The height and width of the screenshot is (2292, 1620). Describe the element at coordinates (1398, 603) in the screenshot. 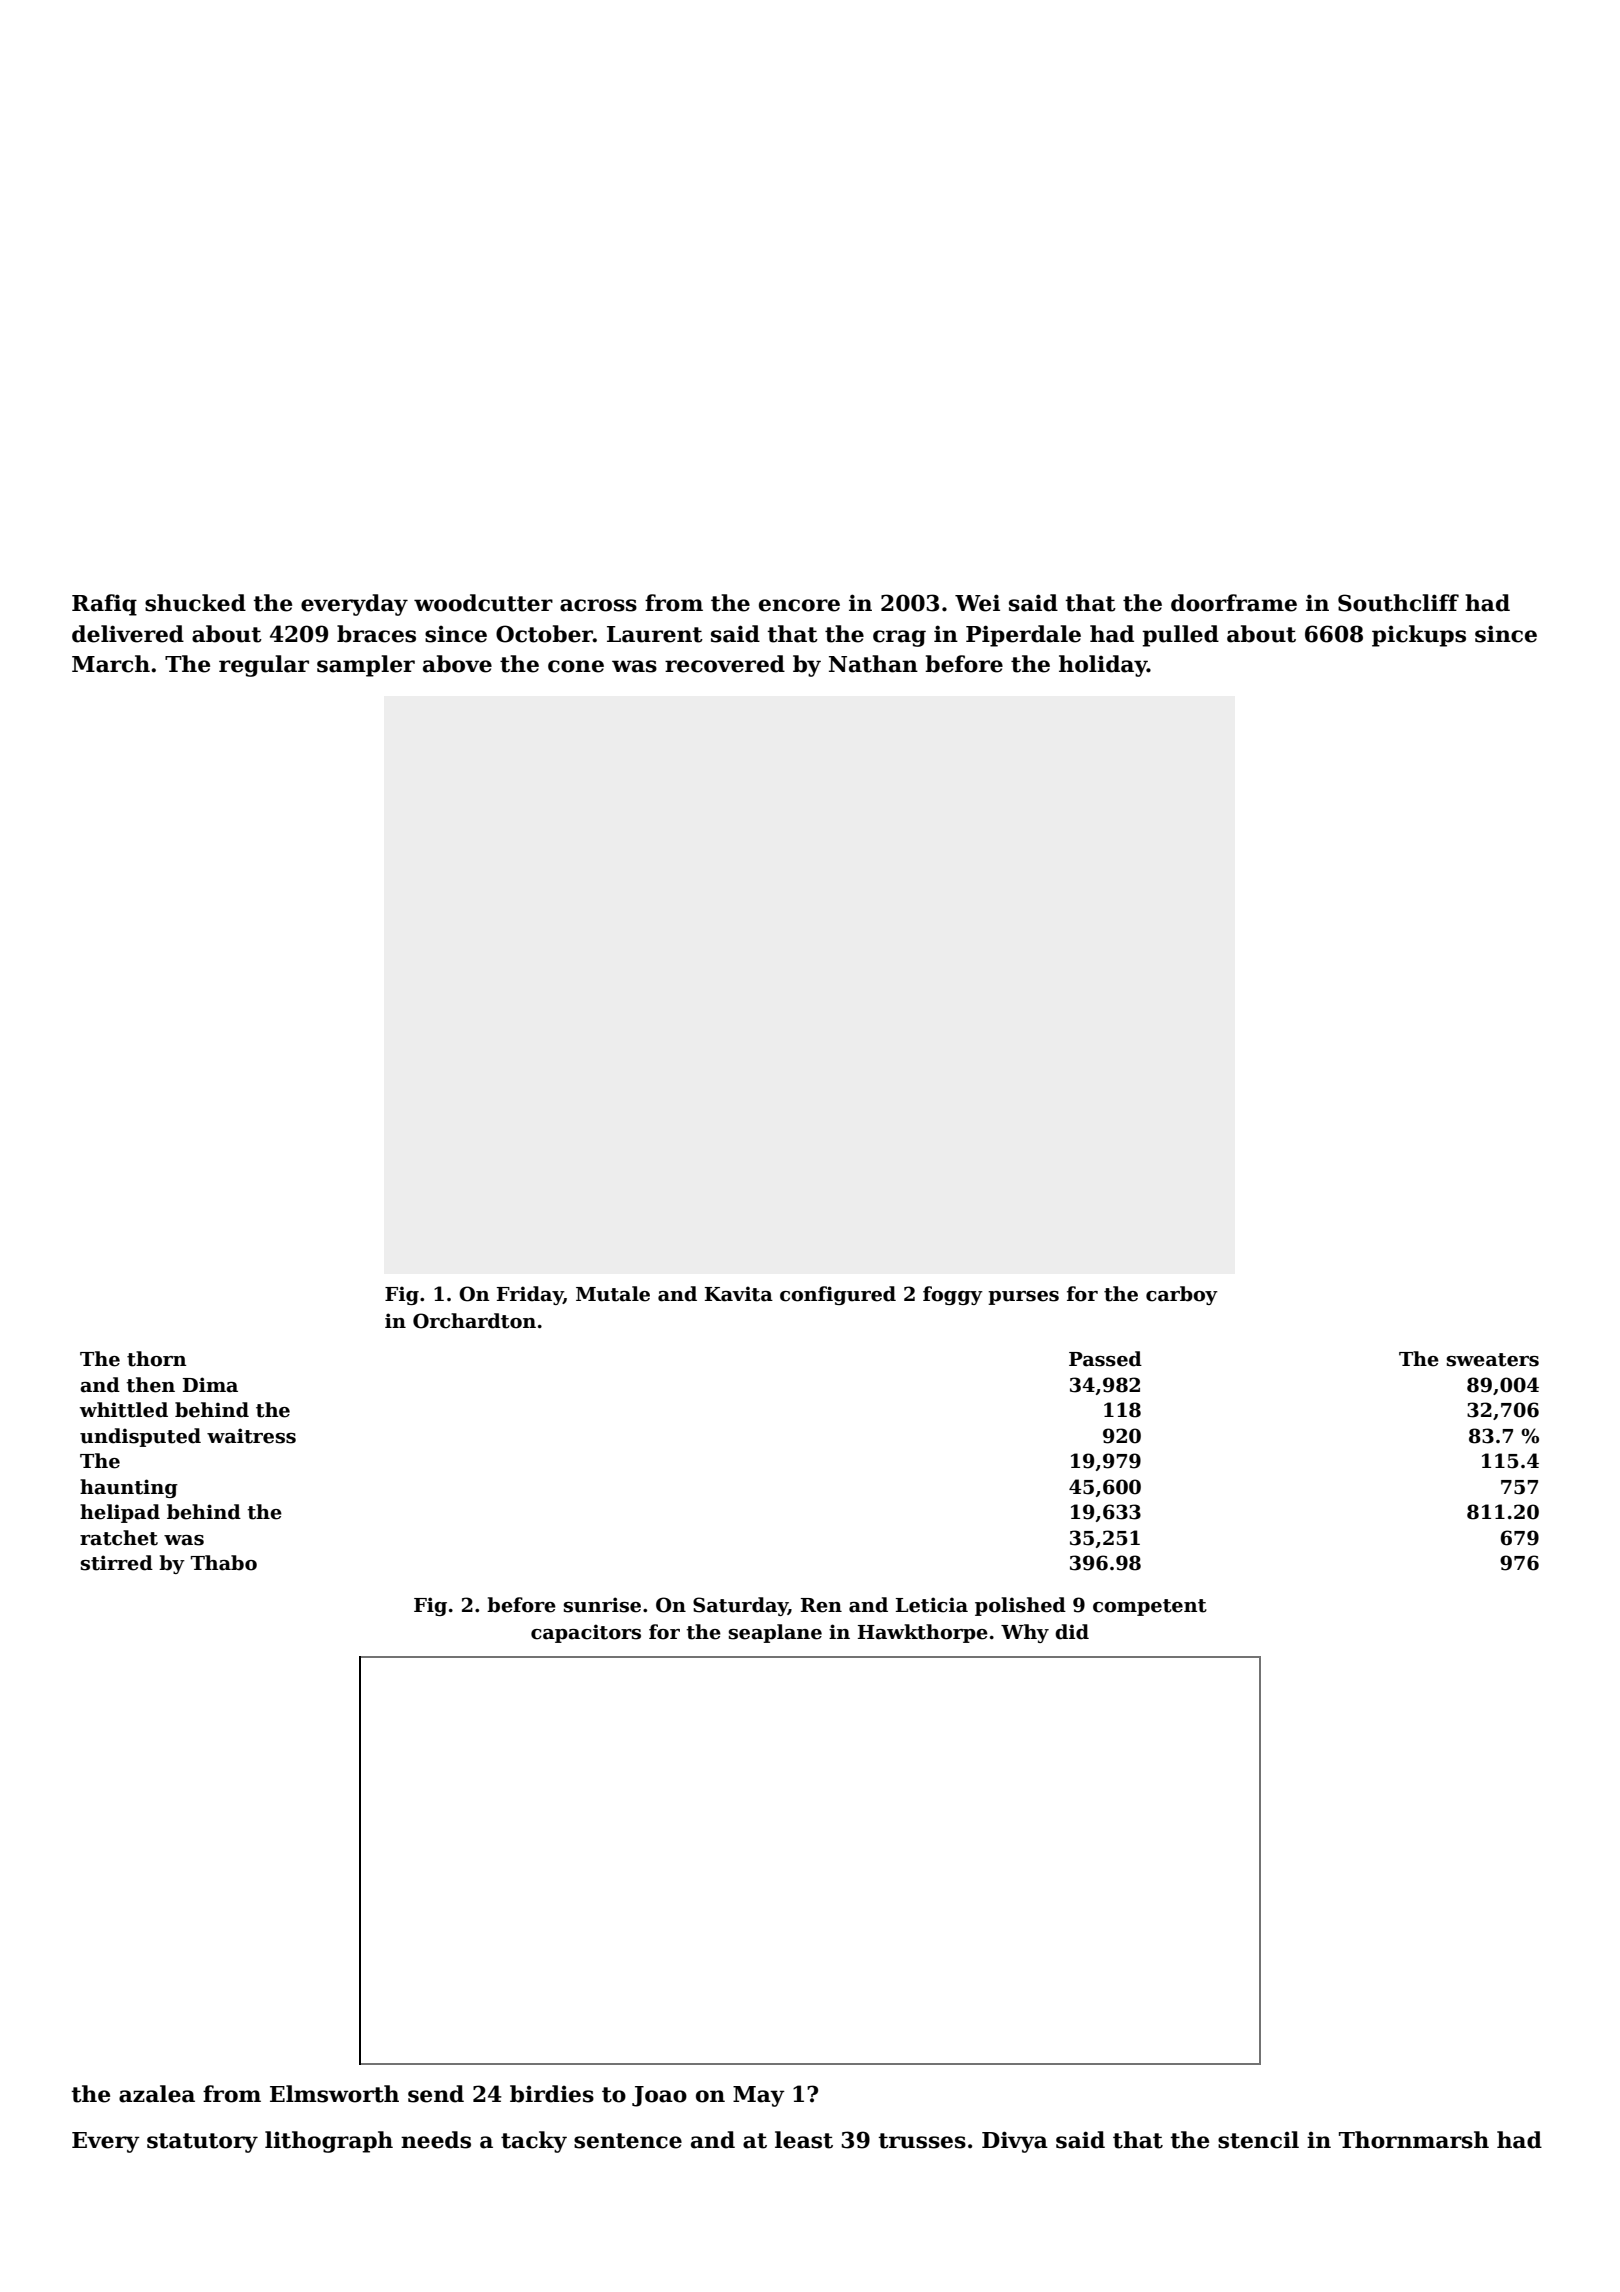

I see `Southcliff` at that location.
